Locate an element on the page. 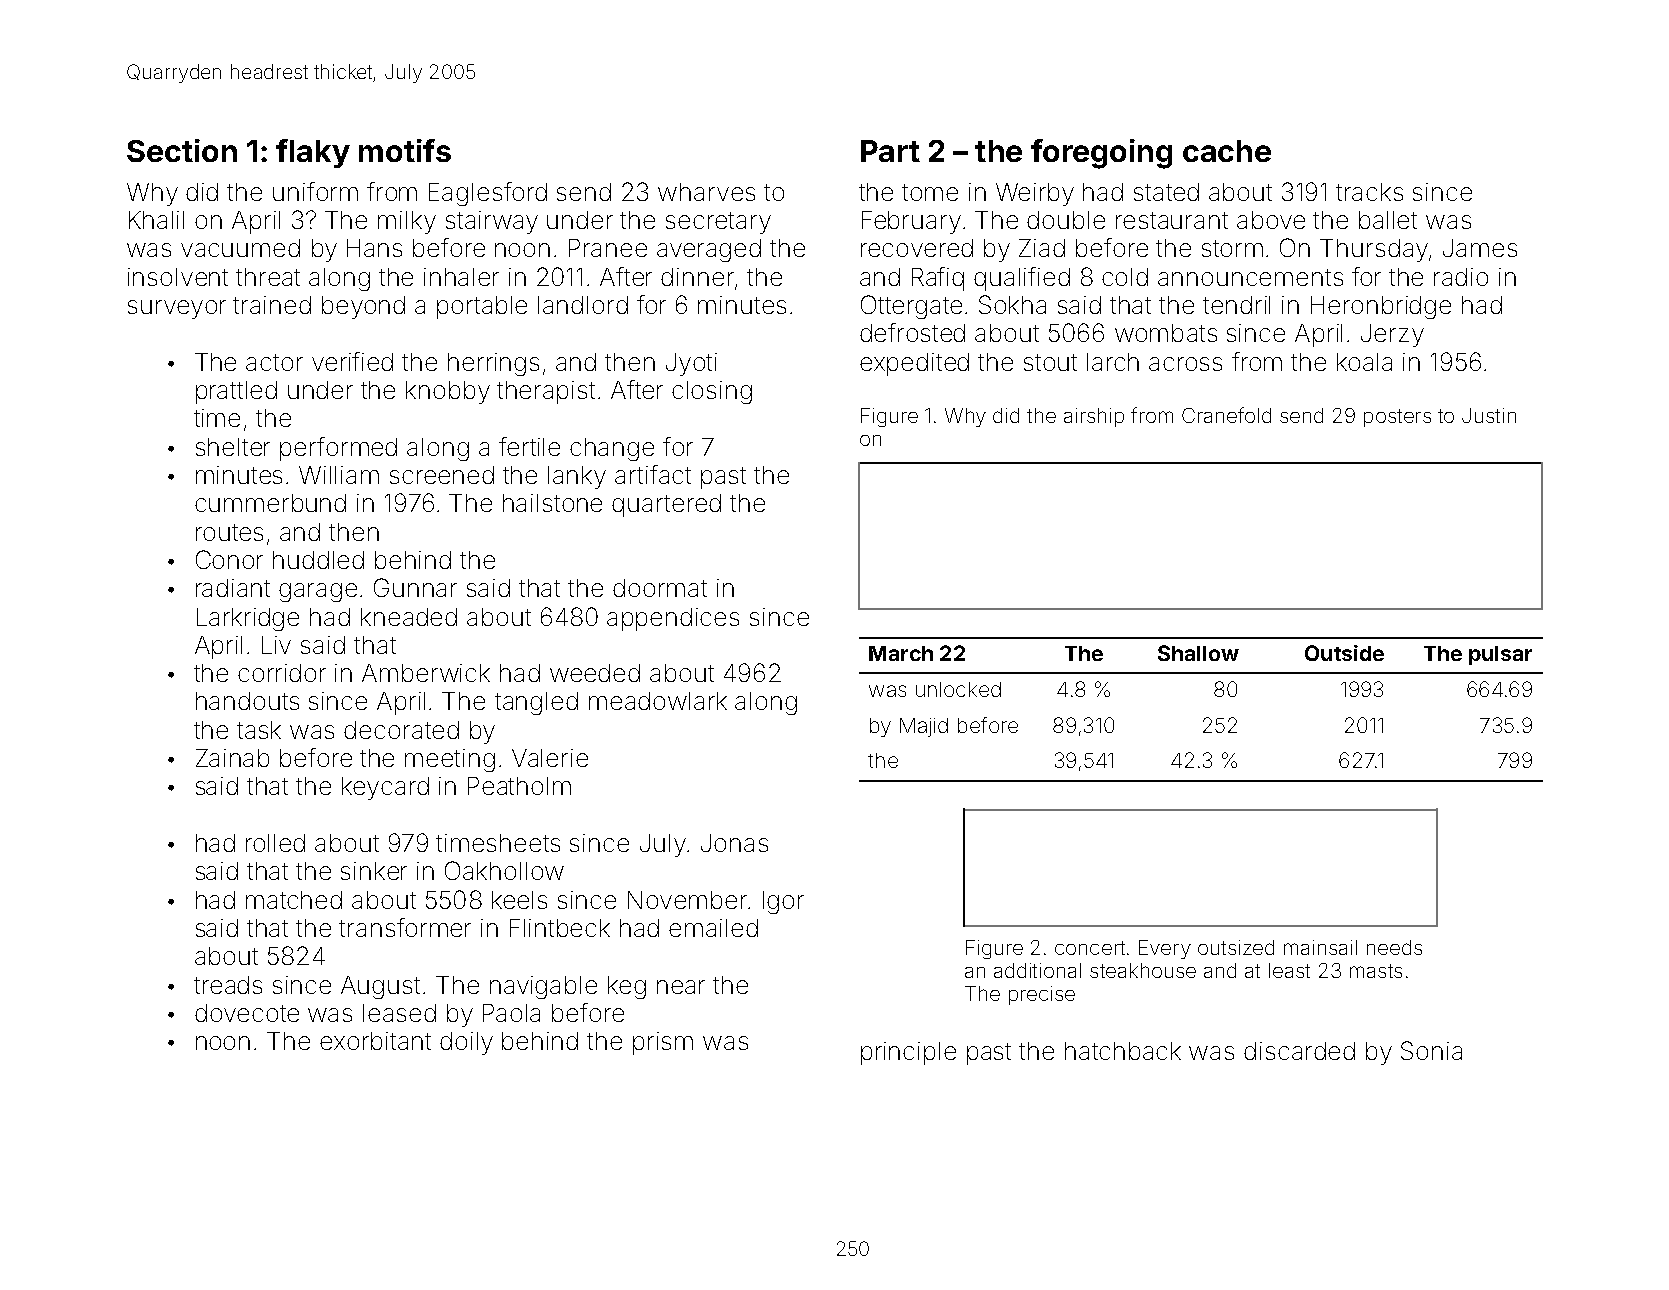  corridor is located at coordinates (282, 673).
